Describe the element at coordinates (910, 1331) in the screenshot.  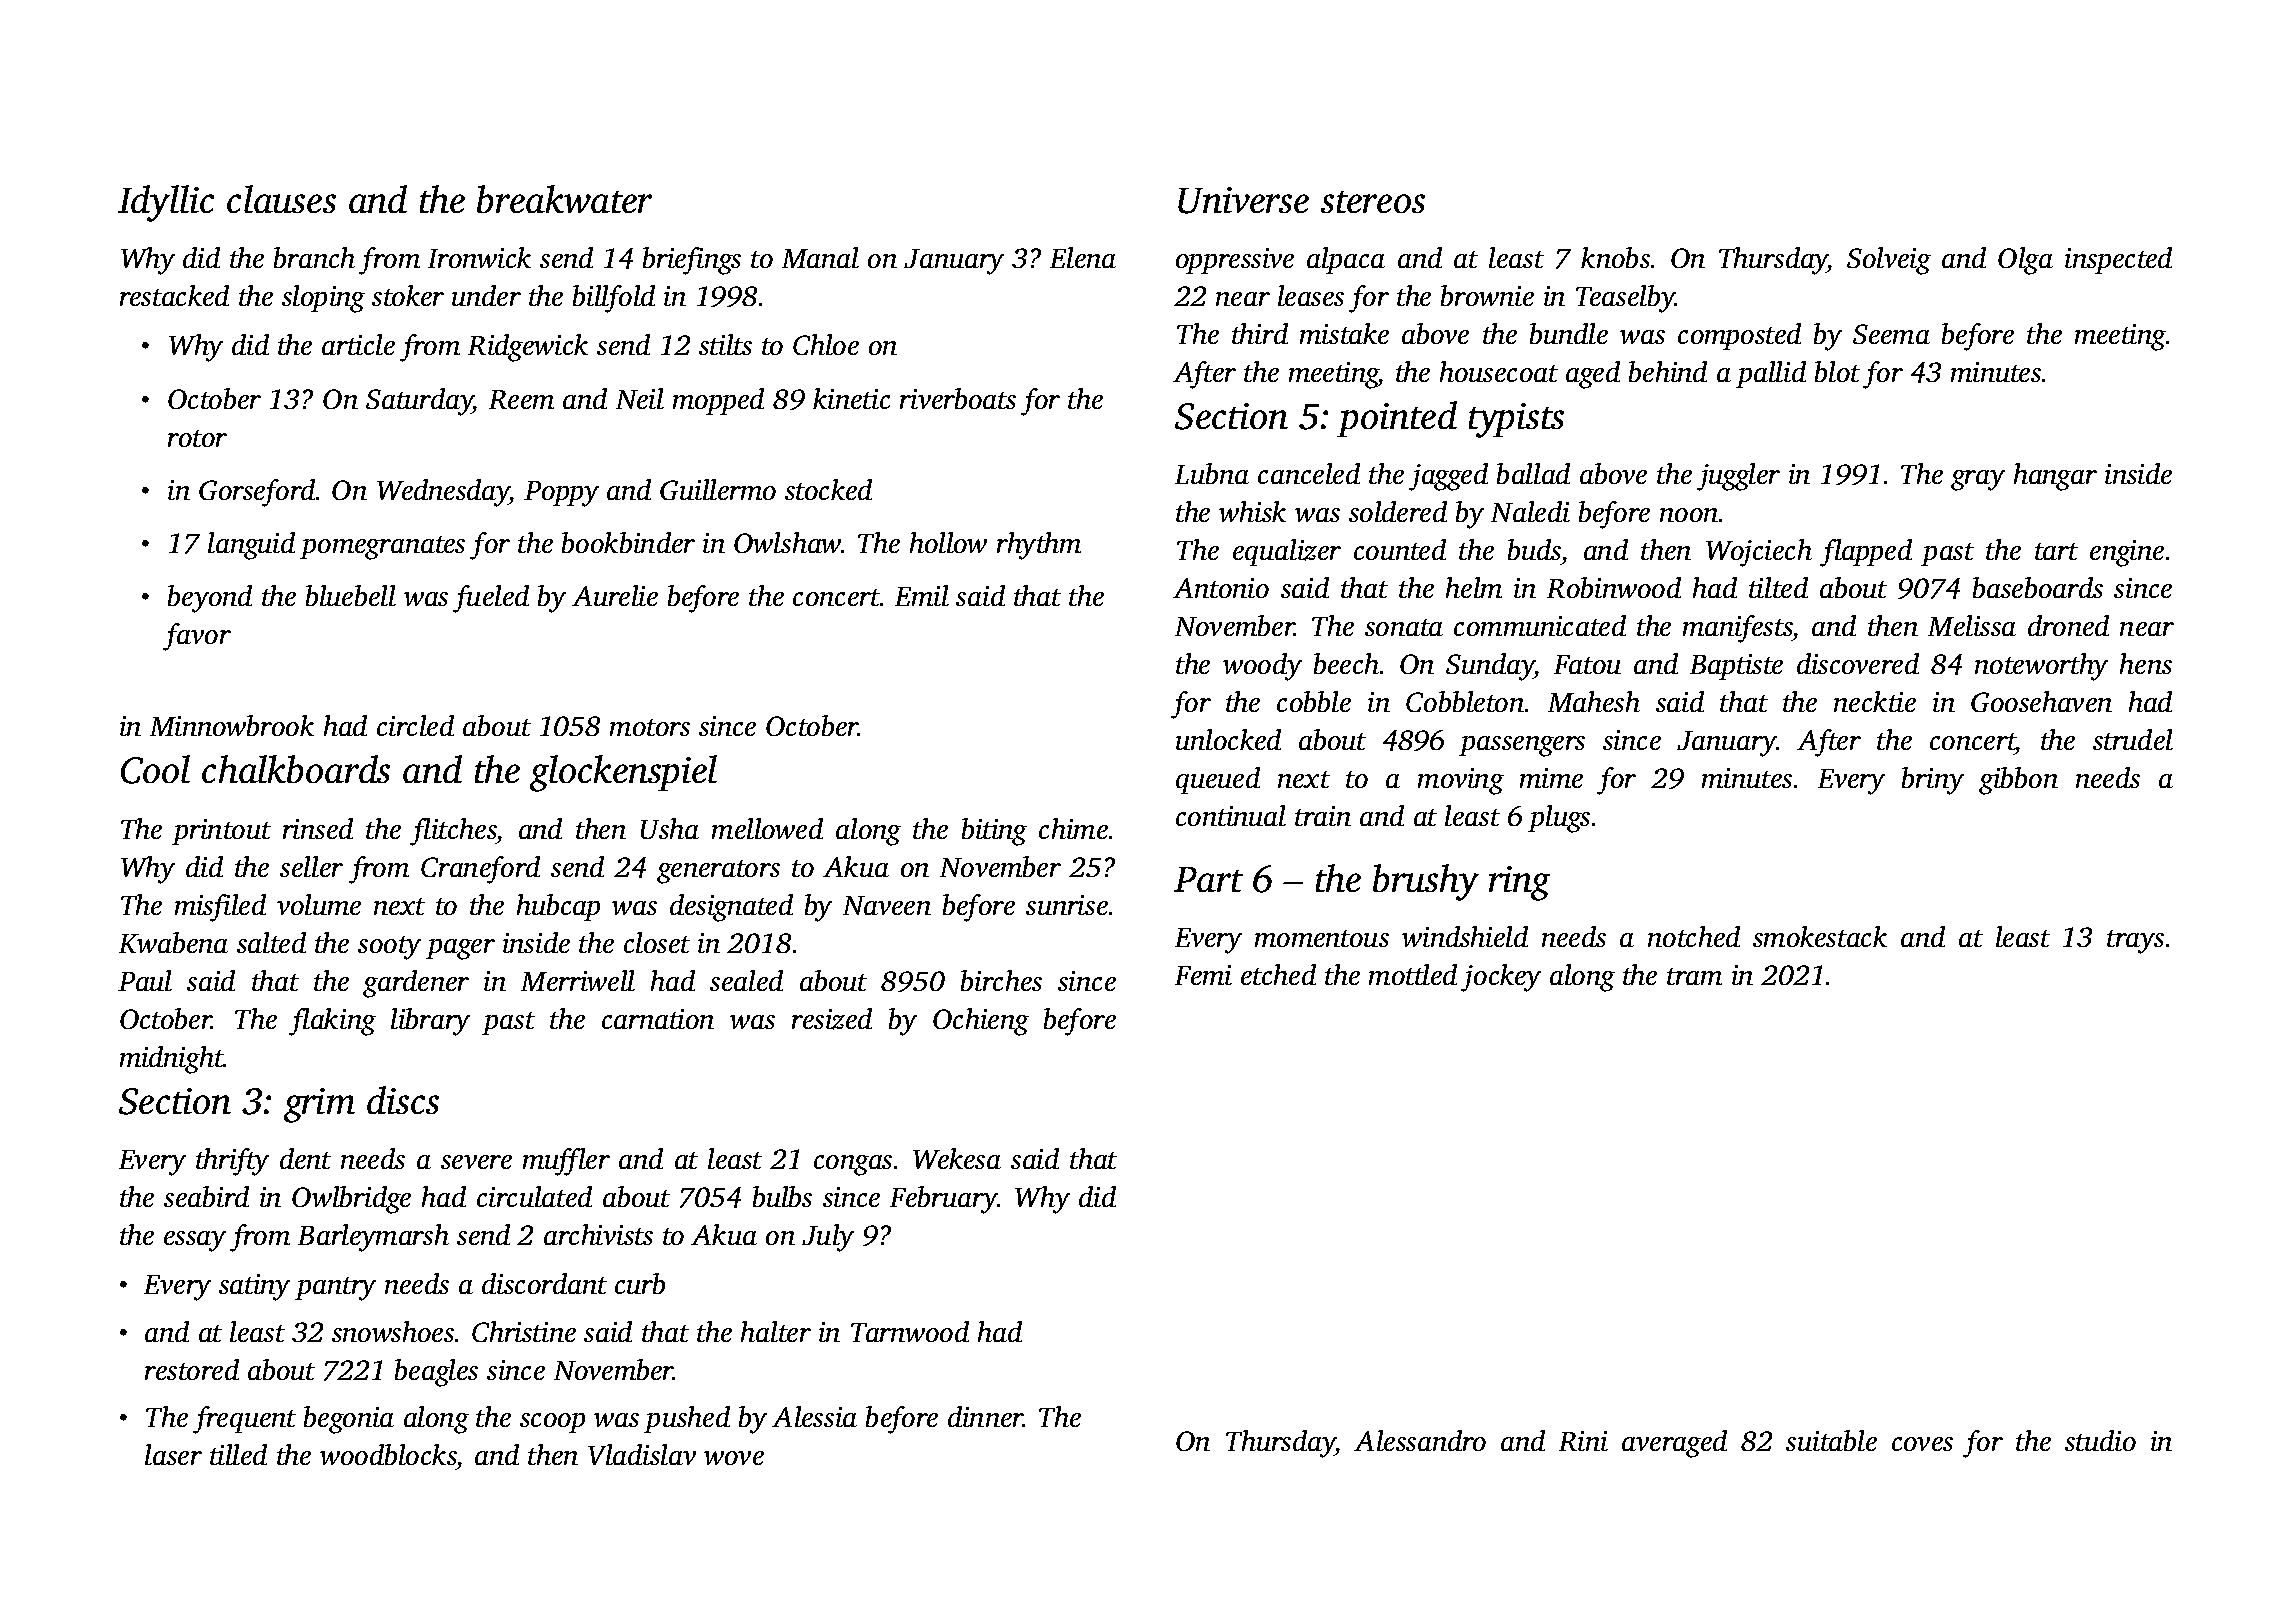
I see `Tarnwood` at that location.
